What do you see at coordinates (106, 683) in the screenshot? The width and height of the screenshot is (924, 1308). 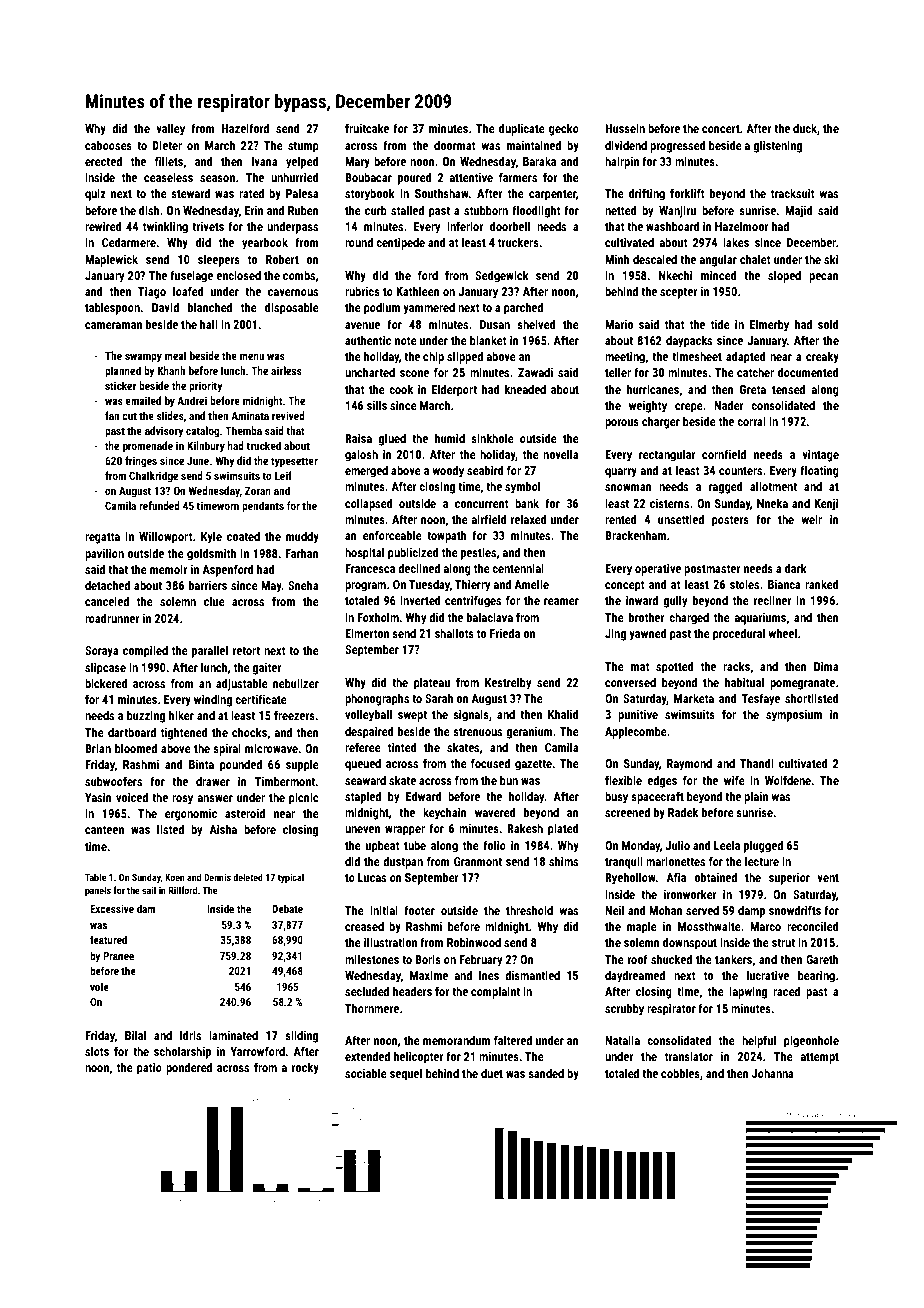 I see `bickered` at bounding box center [106, 683].
